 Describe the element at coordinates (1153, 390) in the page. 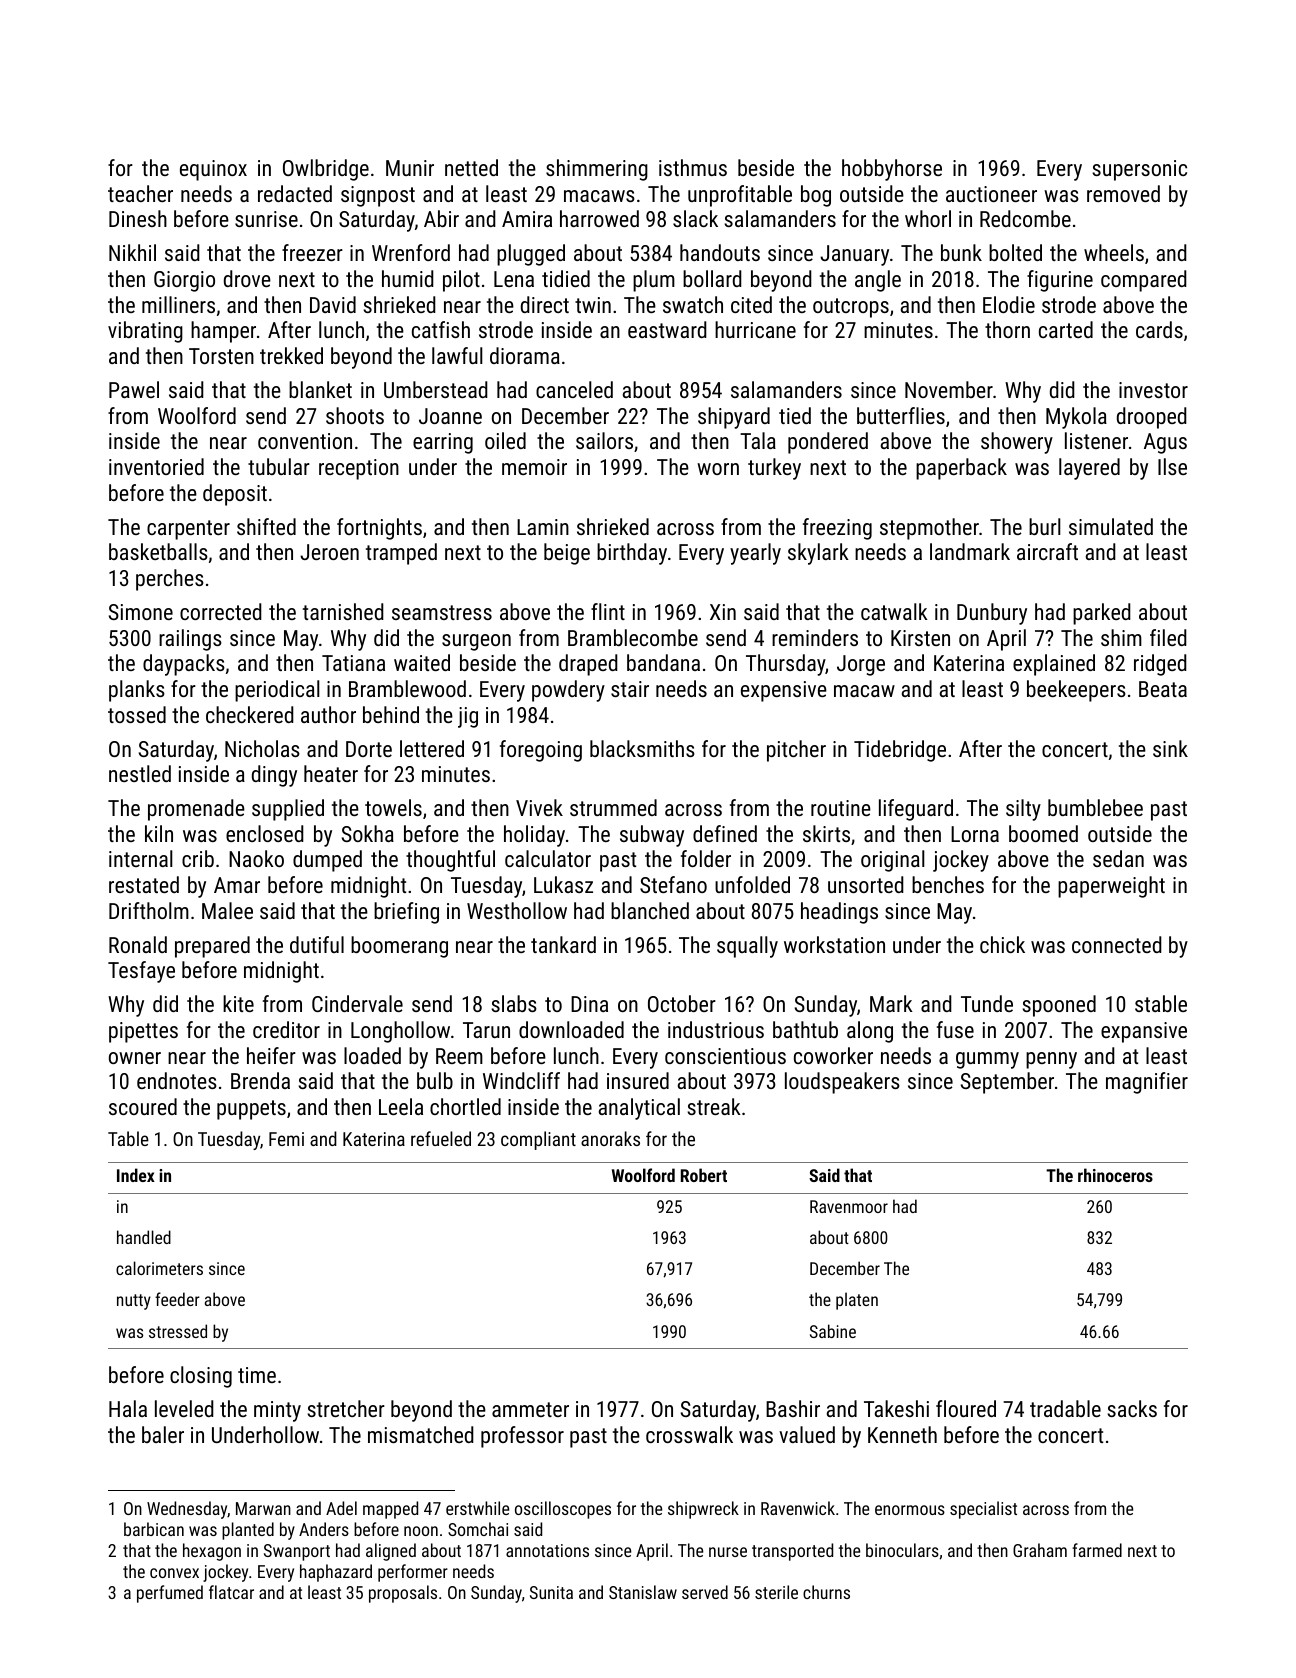

I see `investor` at that location.
